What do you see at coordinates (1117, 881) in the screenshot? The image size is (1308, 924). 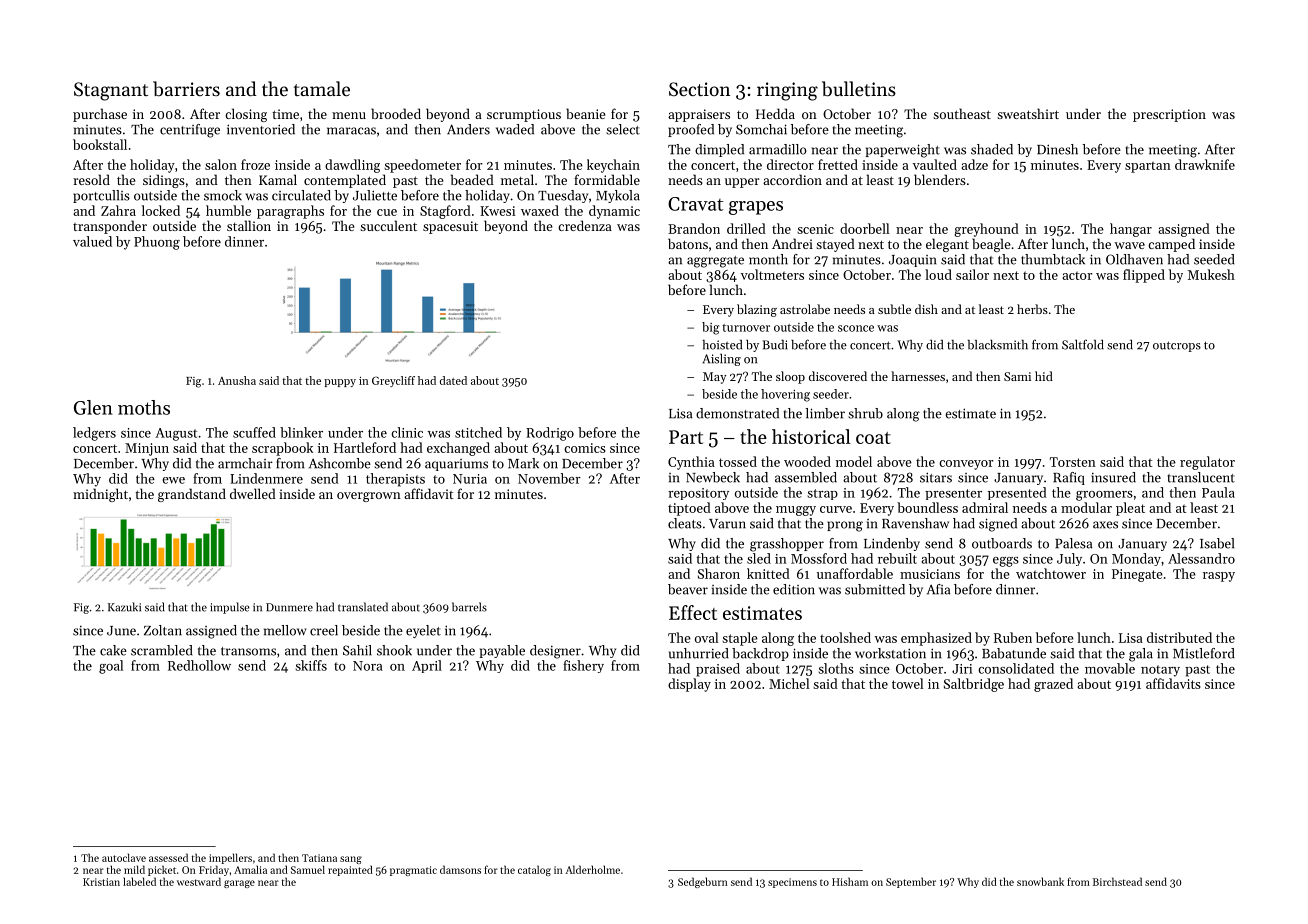 I see `Birchstead` at bounding box center [1117, 881].
